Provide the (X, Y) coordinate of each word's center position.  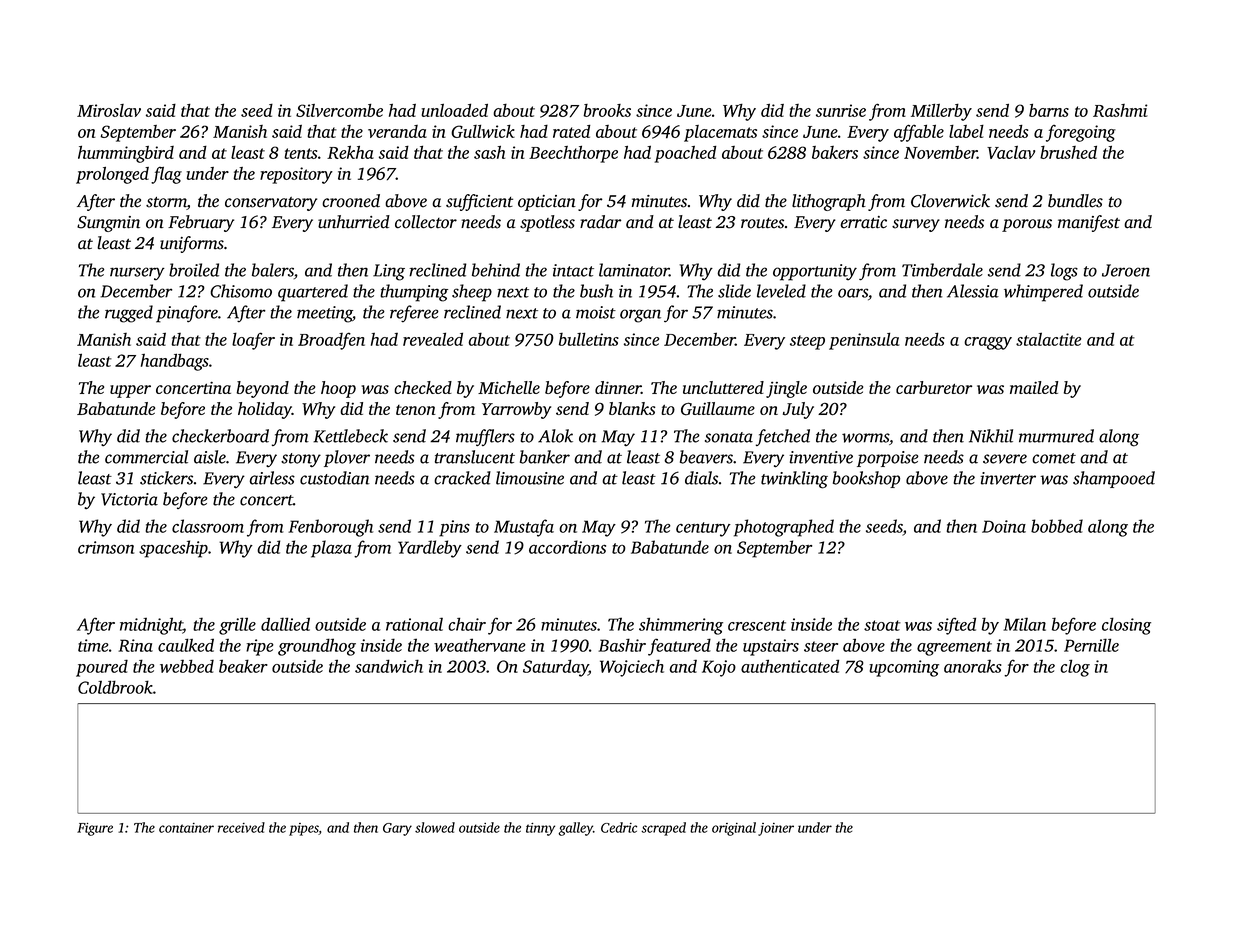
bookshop (866, 479)
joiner (776, 829)
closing (1126, 626)
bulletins (589, 339)
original (734, 829)
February (201, 223)
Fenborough (330, 528)
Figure (95, 829)
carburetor (934, 387)
